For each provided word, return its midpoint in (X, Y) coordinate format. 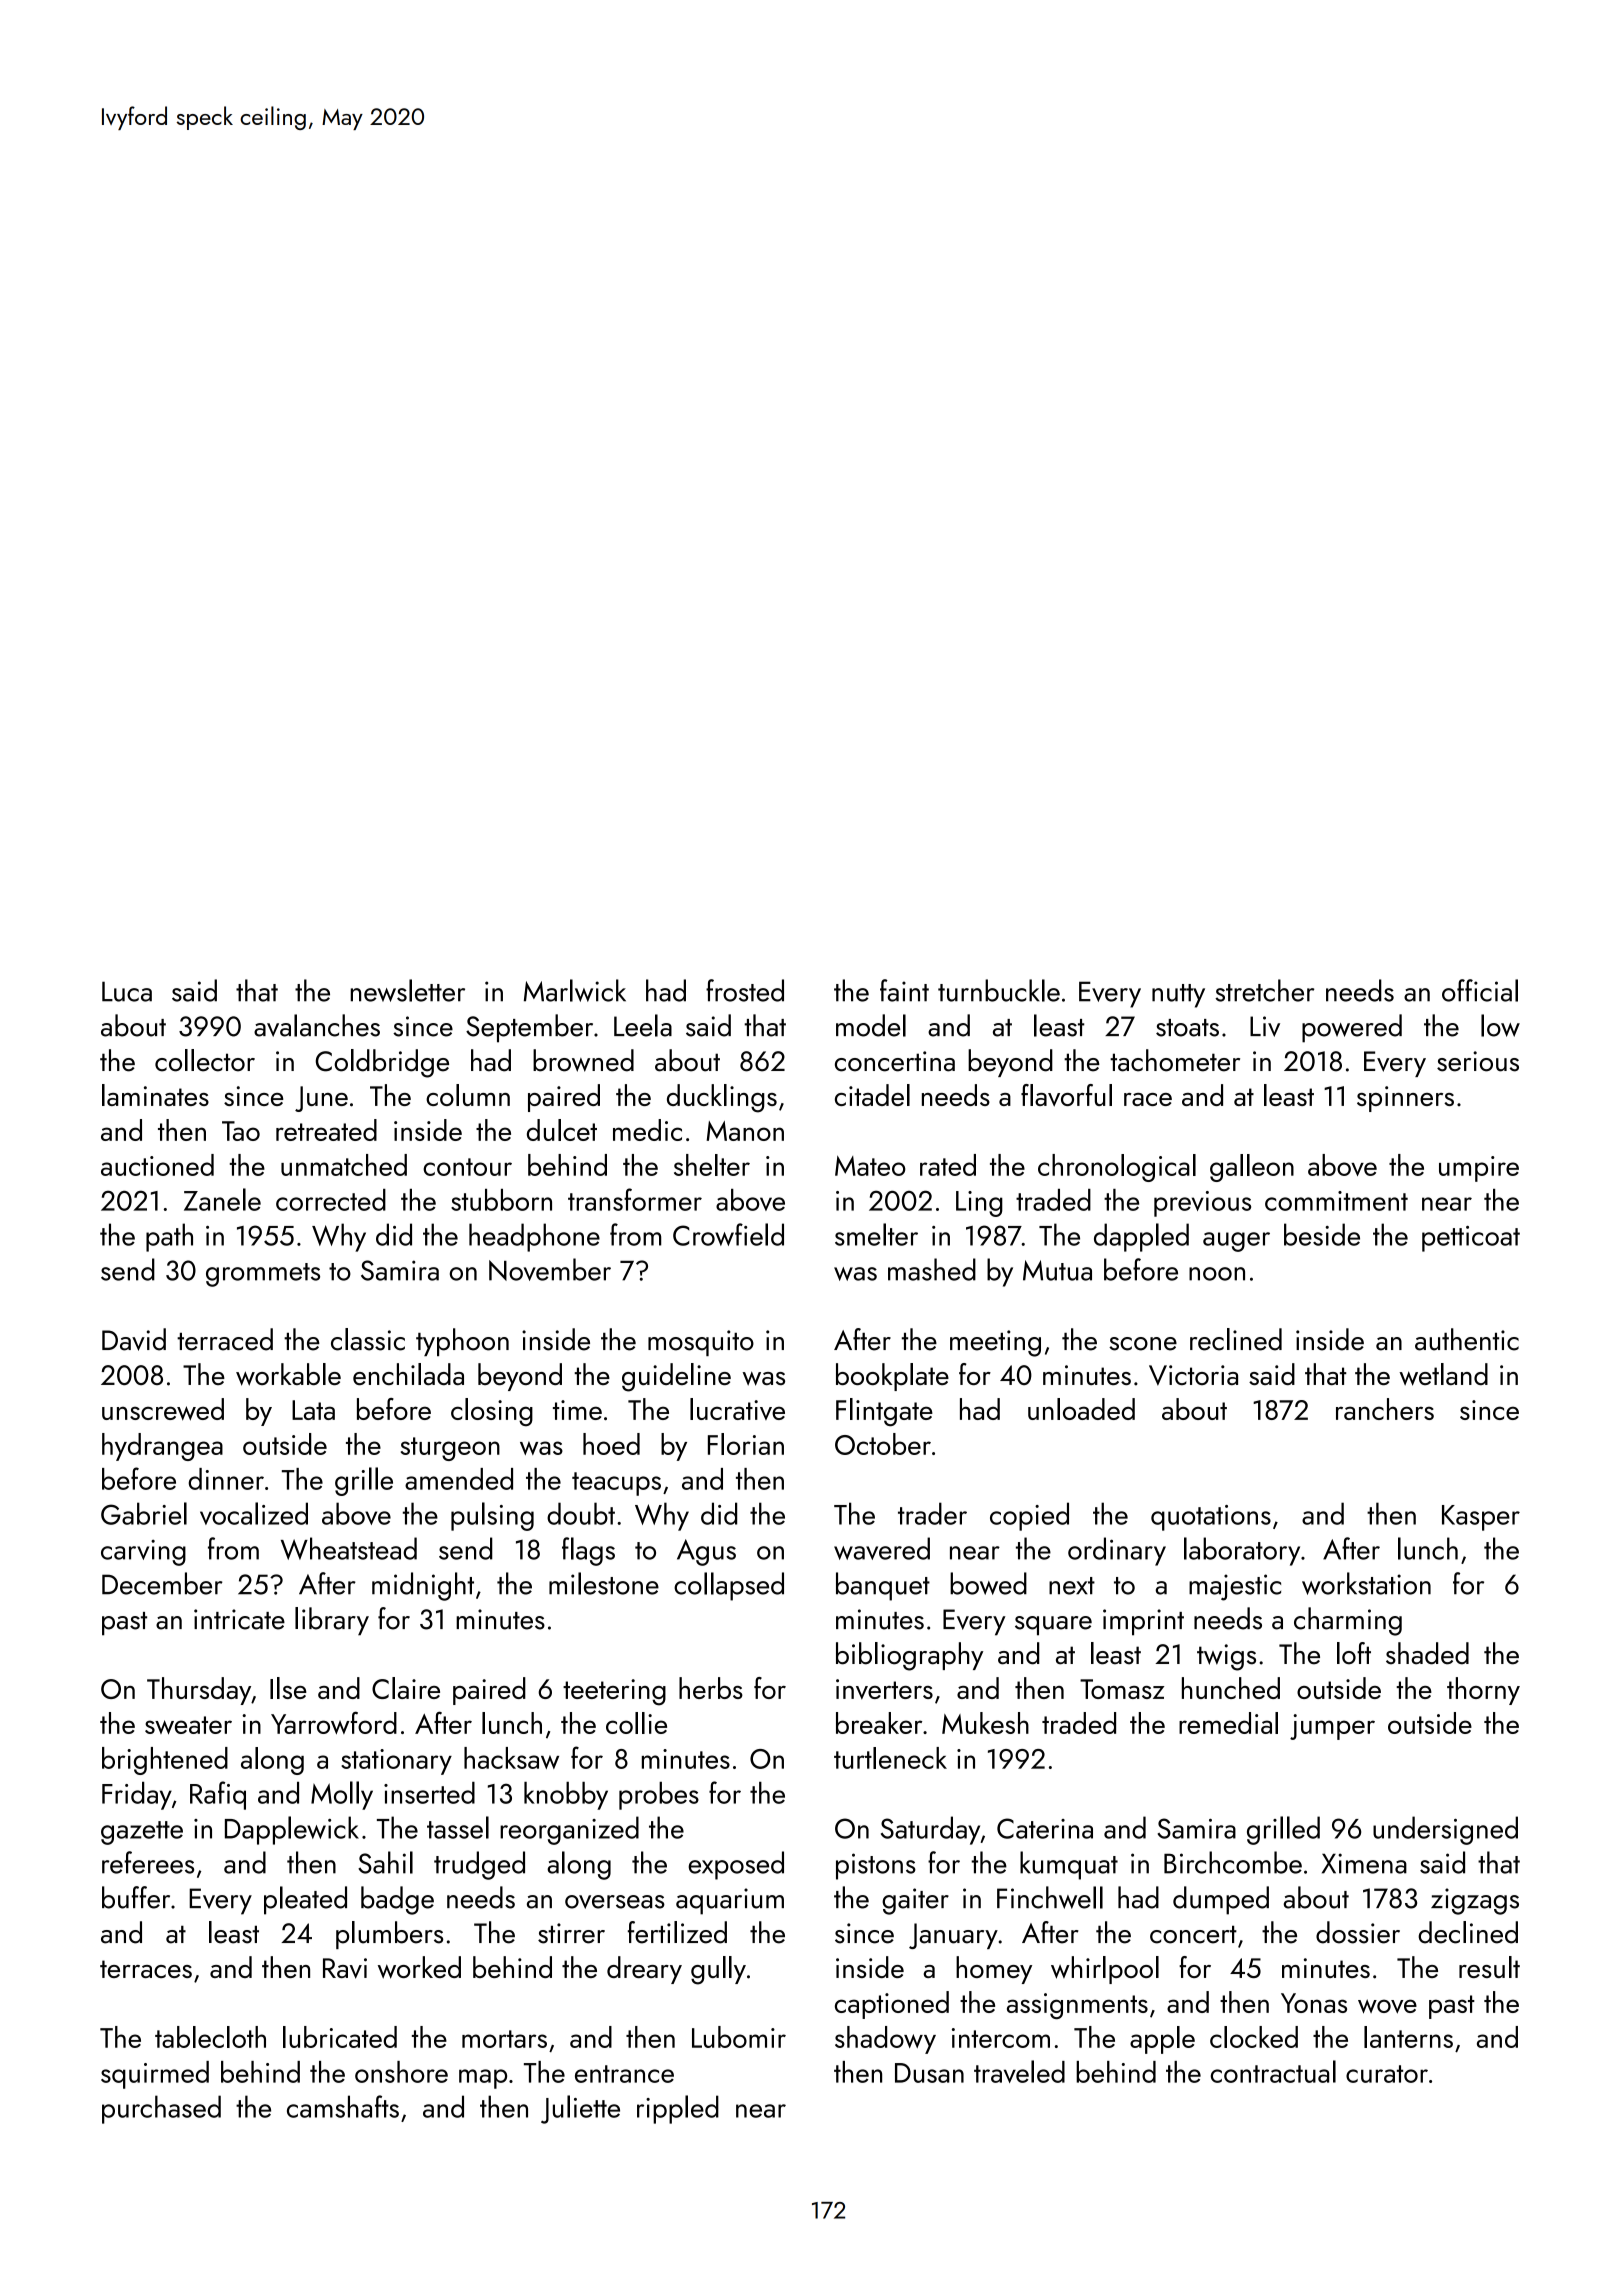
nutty (1178, 996)
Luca (127, 991)
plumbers (389, 1935)
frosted (745, 990)
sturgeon (450, 1449)
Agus (706, 1552)
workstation (1366, 1583)
